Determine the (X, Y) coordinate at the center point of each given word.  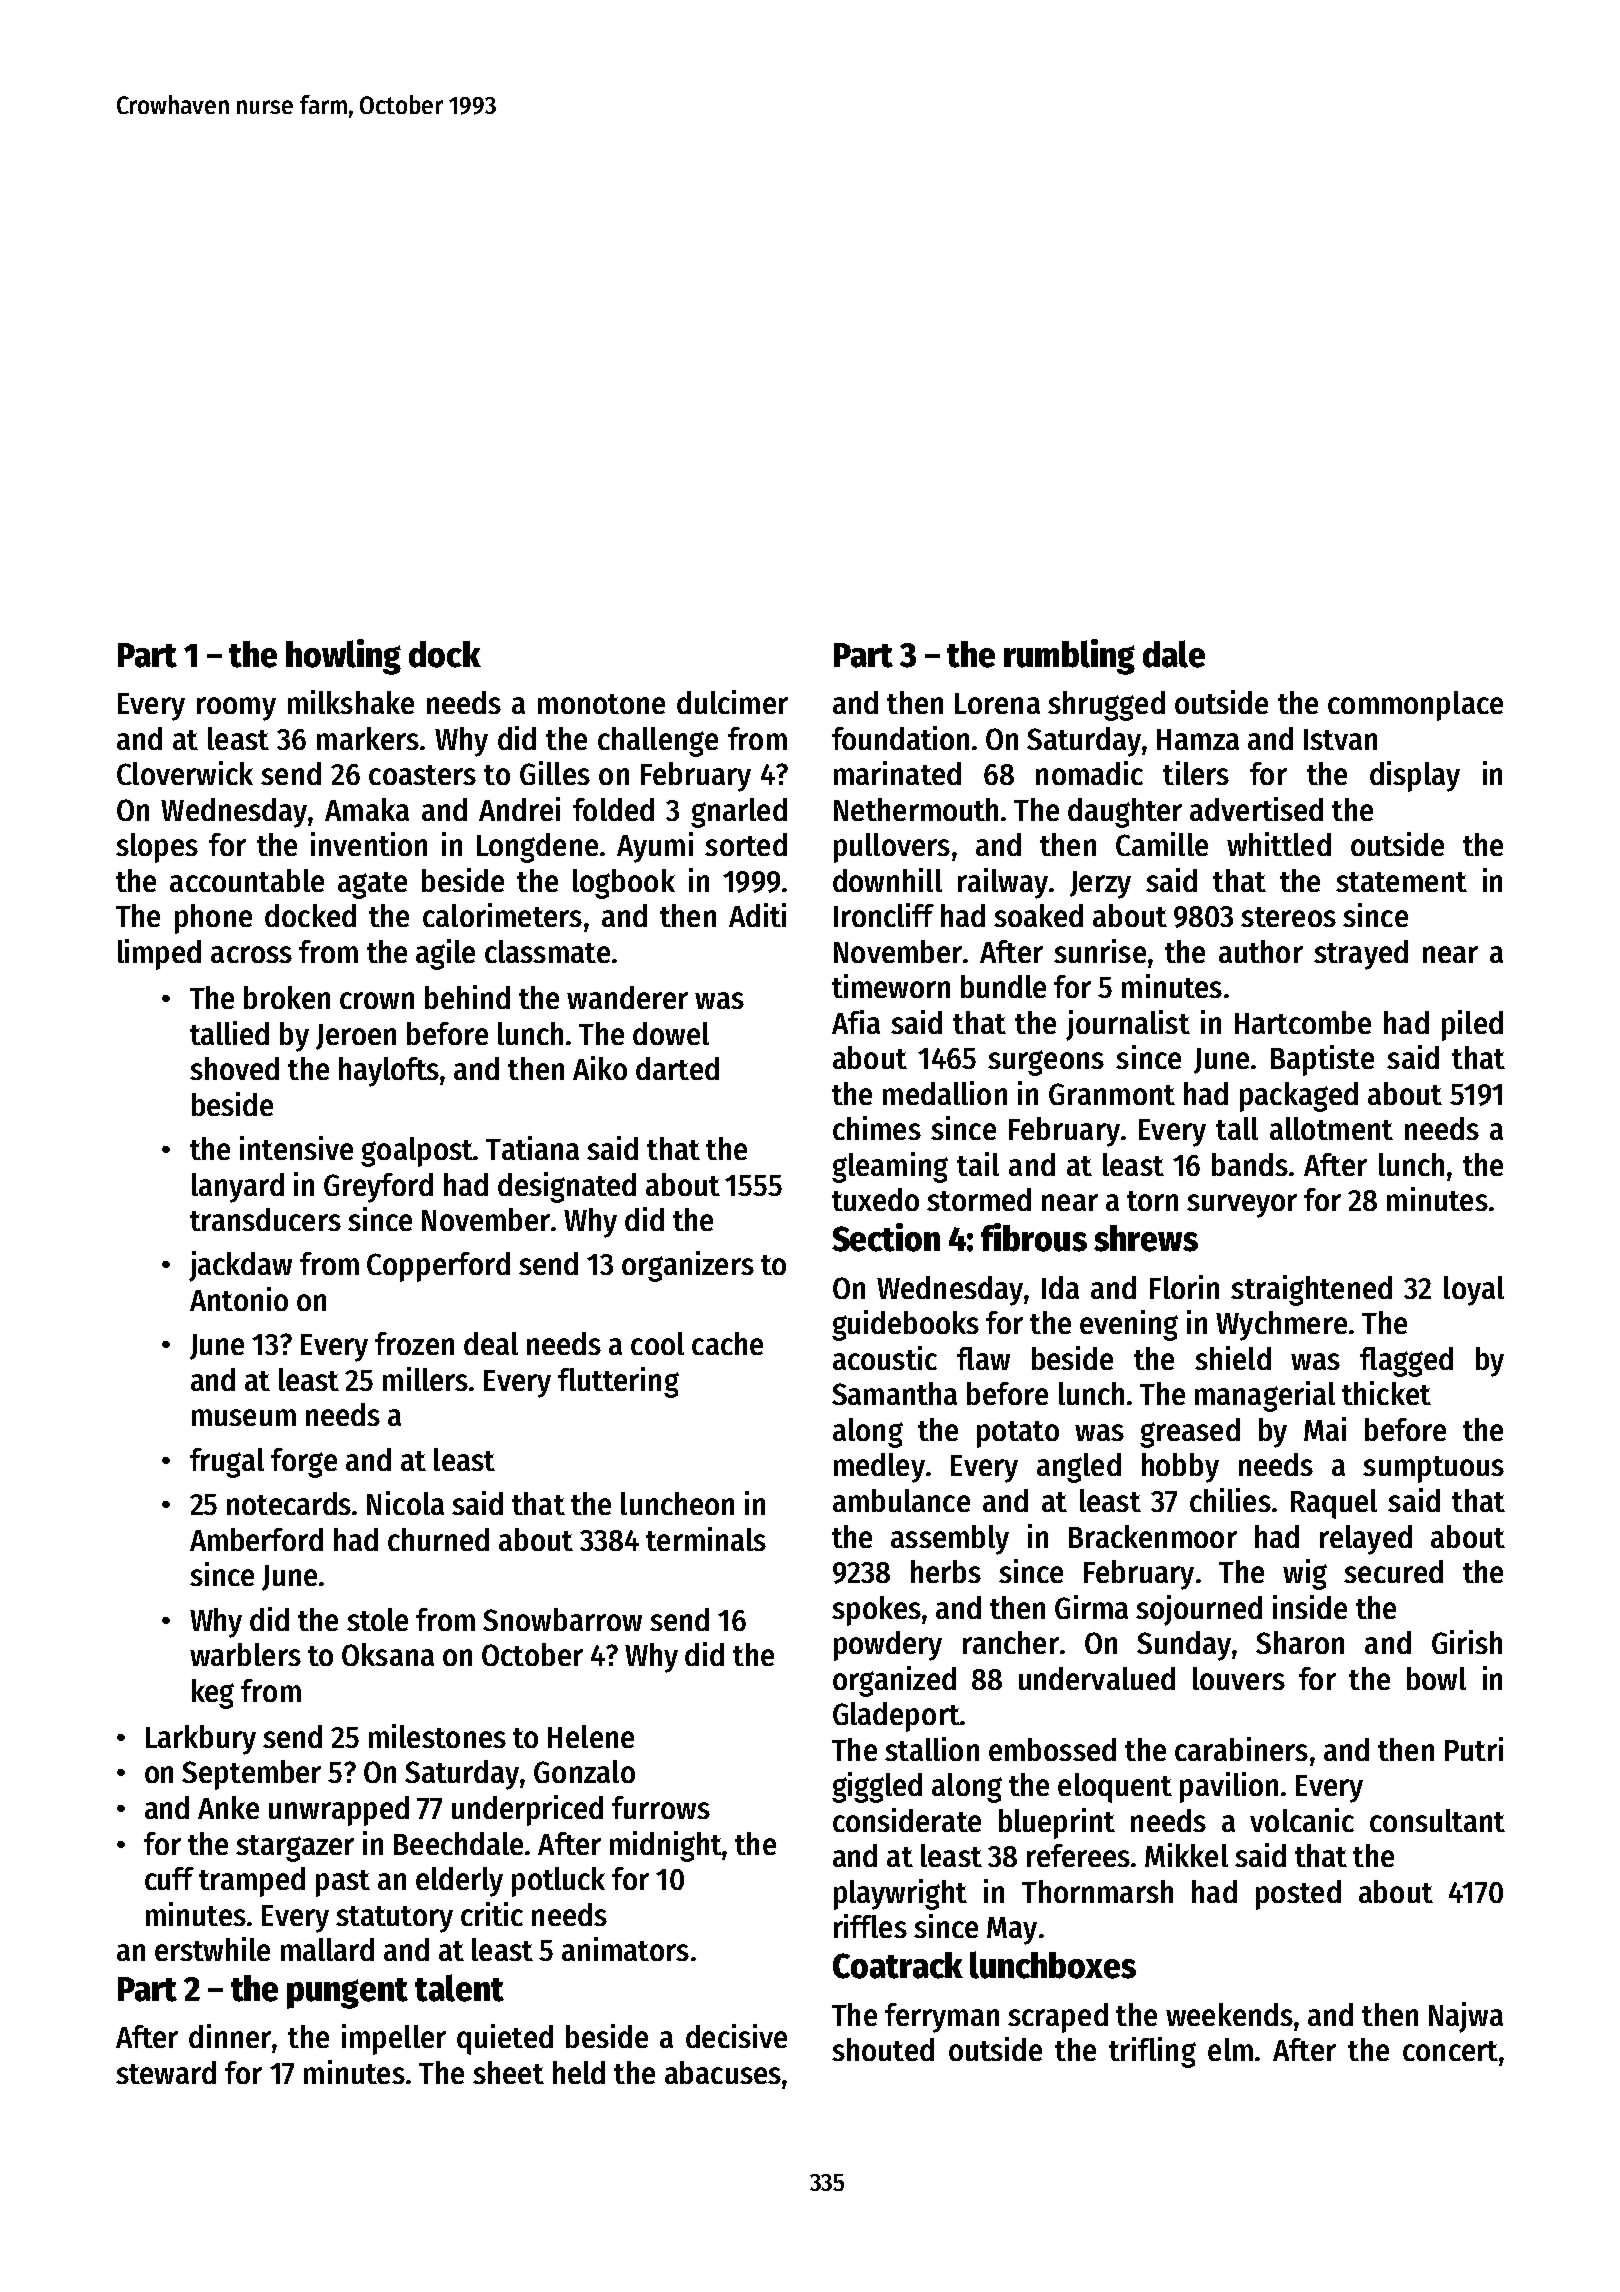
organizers (688, 1266)
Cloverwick (185, 773)
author (1261, 951)
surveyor (1242, 1206)
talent (459, 1988)
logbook (624, 884)
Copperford (438, 1267)
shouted (883, 2049)
